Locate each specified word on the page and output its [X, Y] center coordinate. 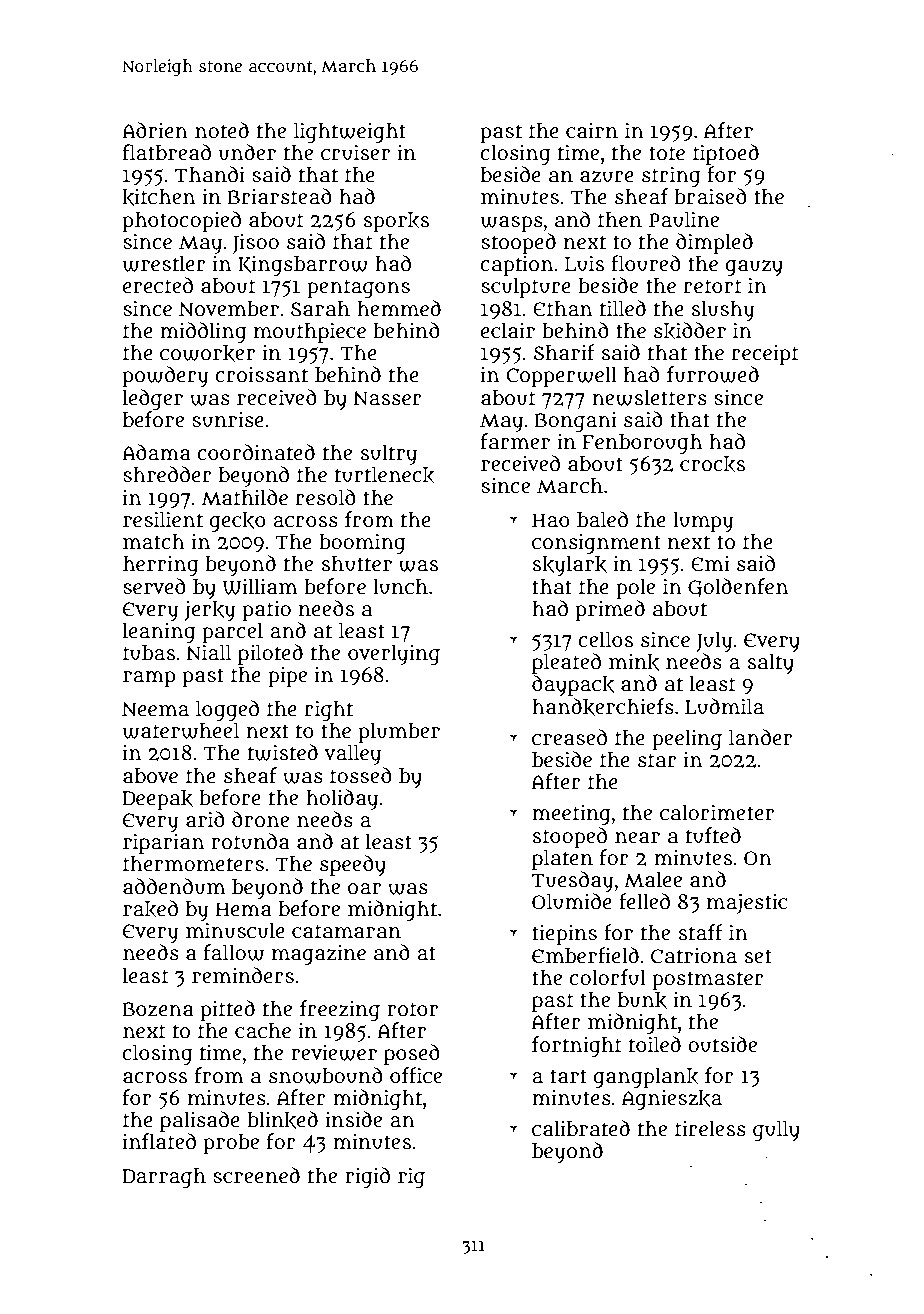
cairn [592, 131]
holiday [342, 799]
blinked [282, 1120]
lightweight [350, 132]
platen [562, 859]
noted [222, 130]
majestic [747, 904]
